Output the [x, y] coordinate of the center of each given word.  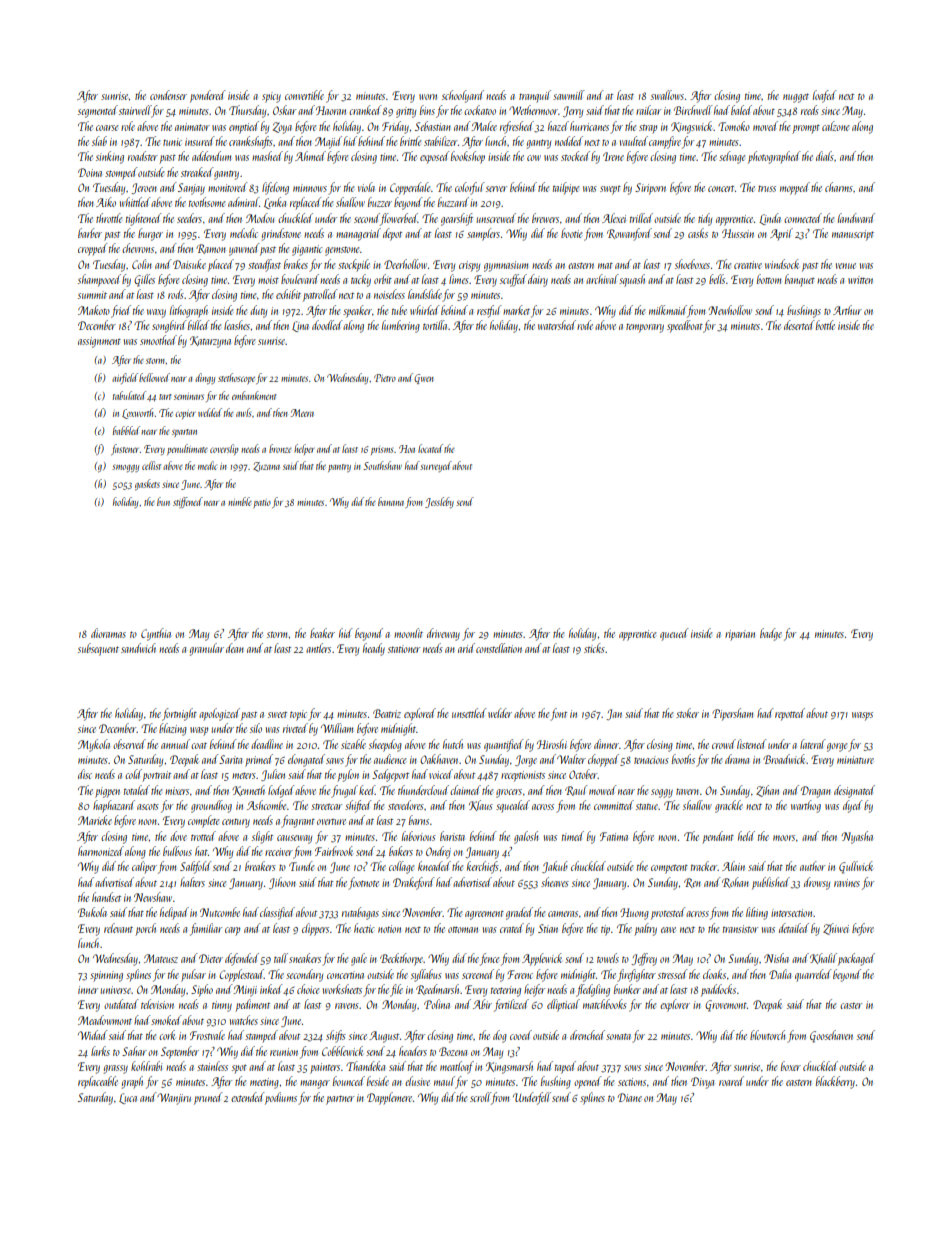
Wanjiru [174, 1099]
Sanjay [191, 189]
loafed [825, 96]
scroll [480, 1097]
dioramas [108, 633]
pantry [339, 468]
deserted [799, 325]
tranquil [535, 96]
